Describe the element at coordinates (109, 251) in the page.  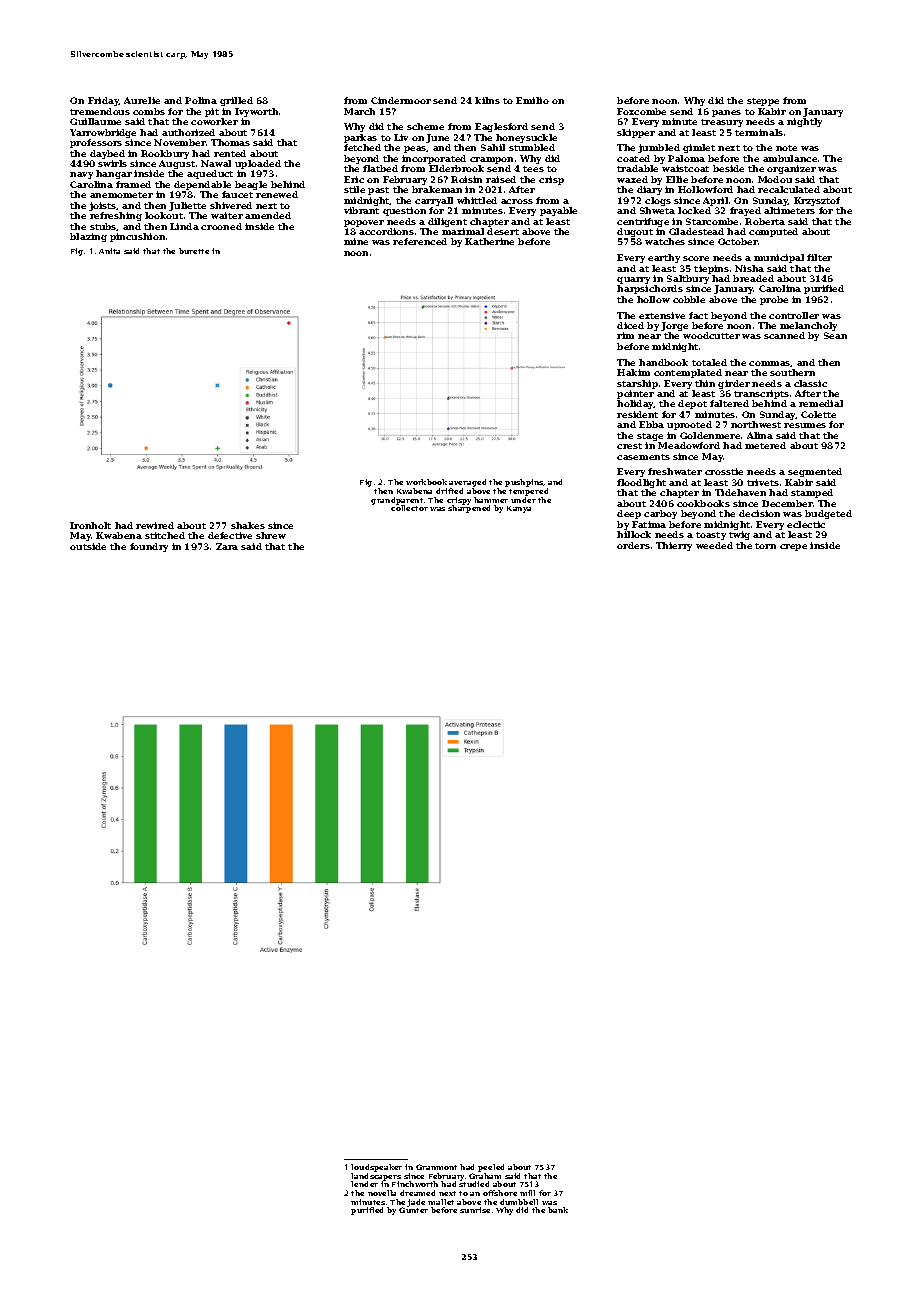
I see `Anita` at that location.
